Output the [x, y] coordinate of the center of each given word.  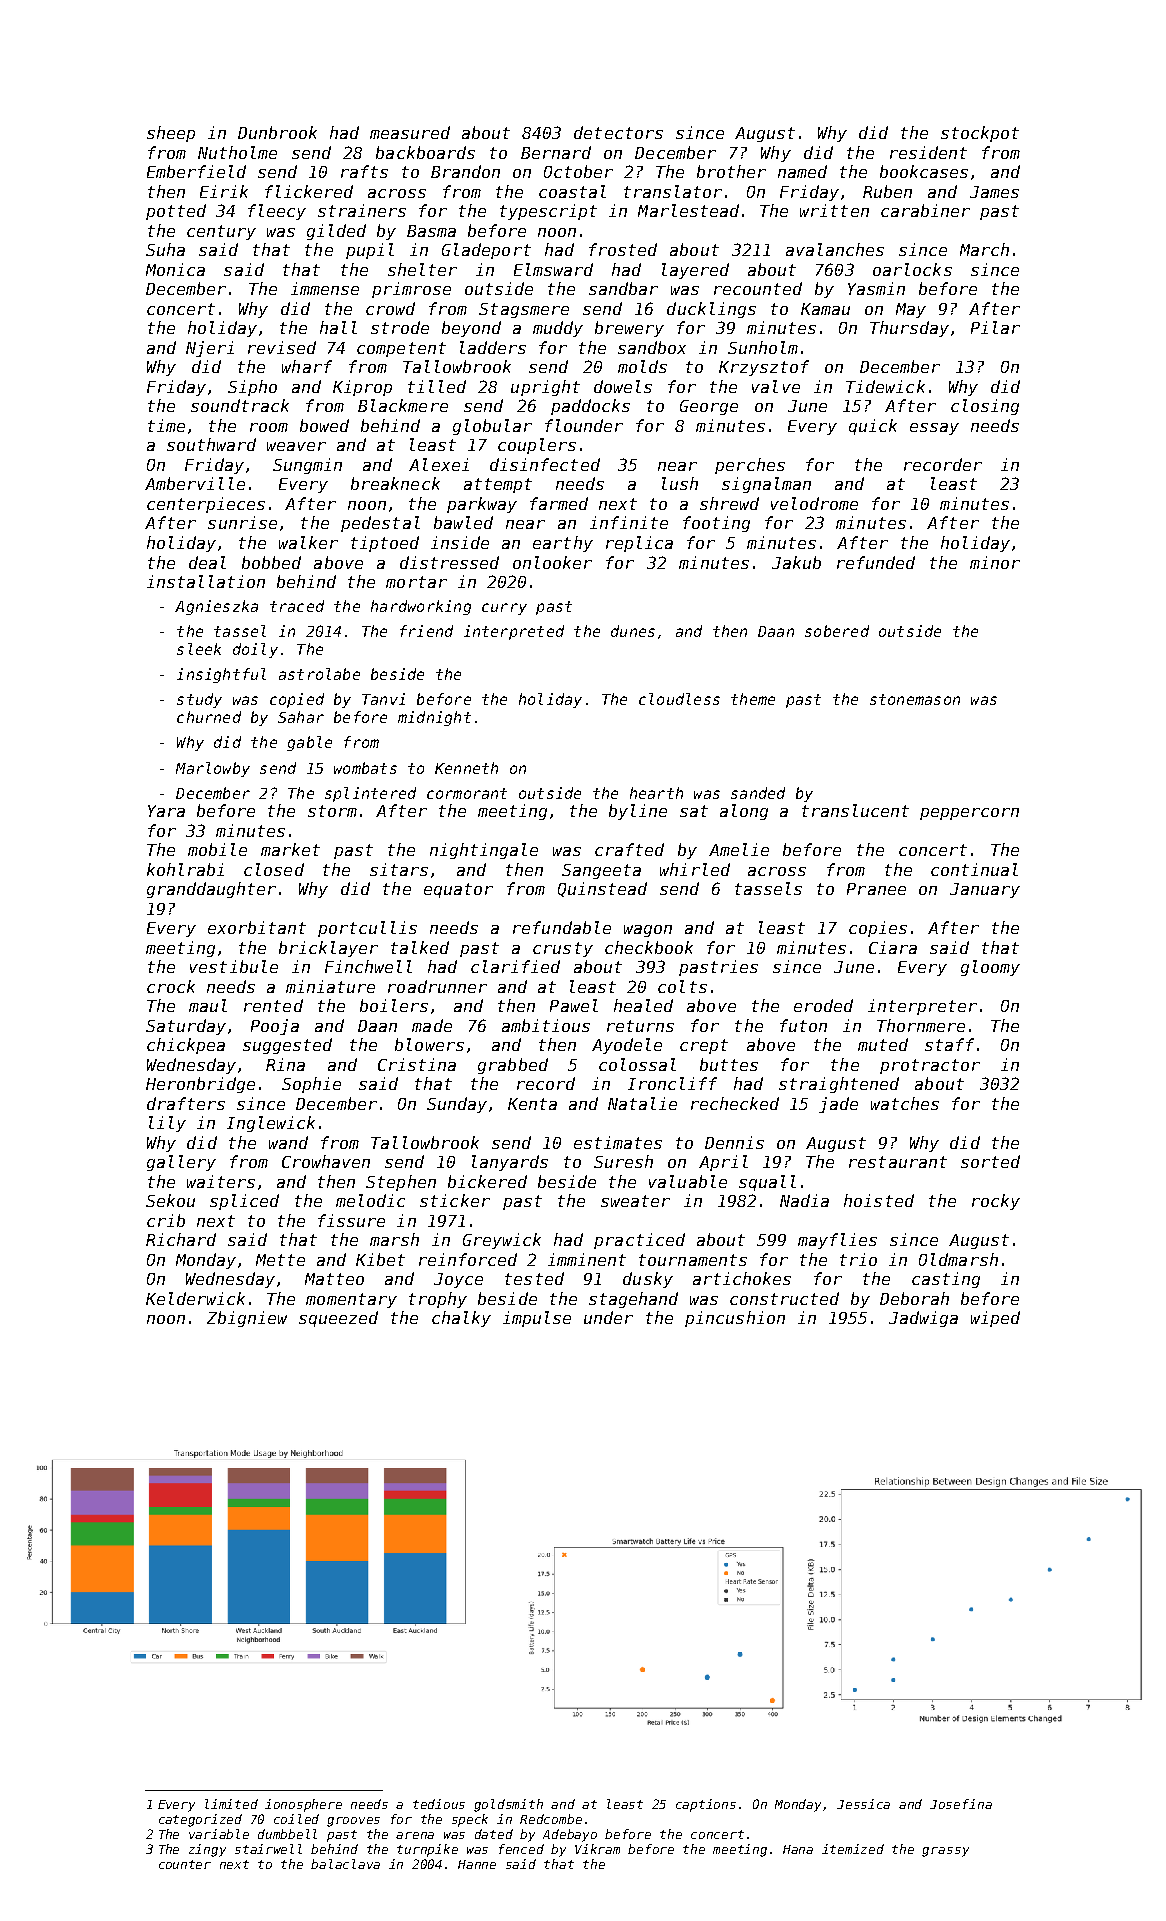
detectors [618, 132]
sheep [171, 134]
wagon [648, 931]
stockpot [980, 134]
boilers [394, 1005]
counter [185, 1864]
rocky [996, 1202]
